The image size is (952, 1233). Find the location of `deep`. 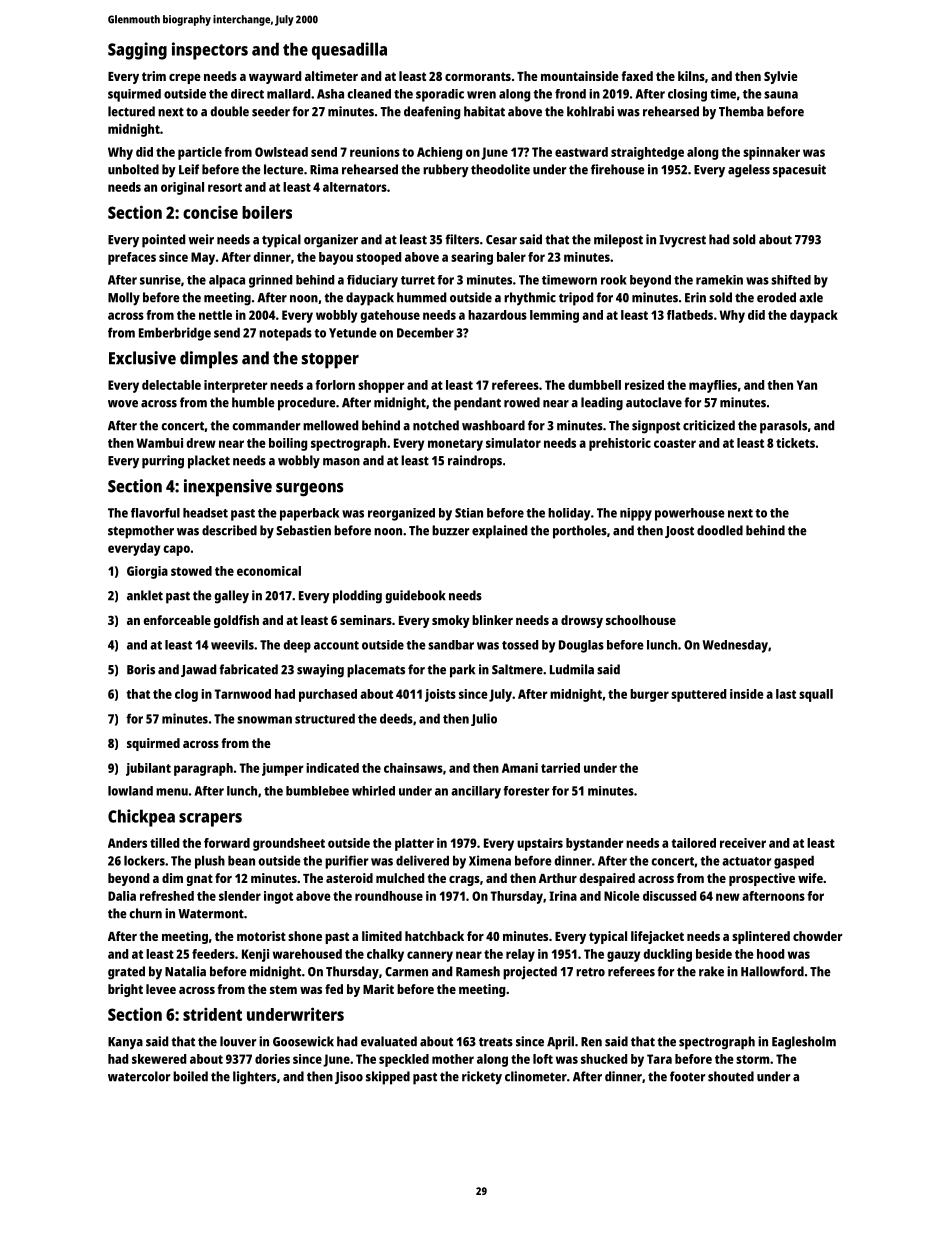

deep is located at coordinates (297, 646).
